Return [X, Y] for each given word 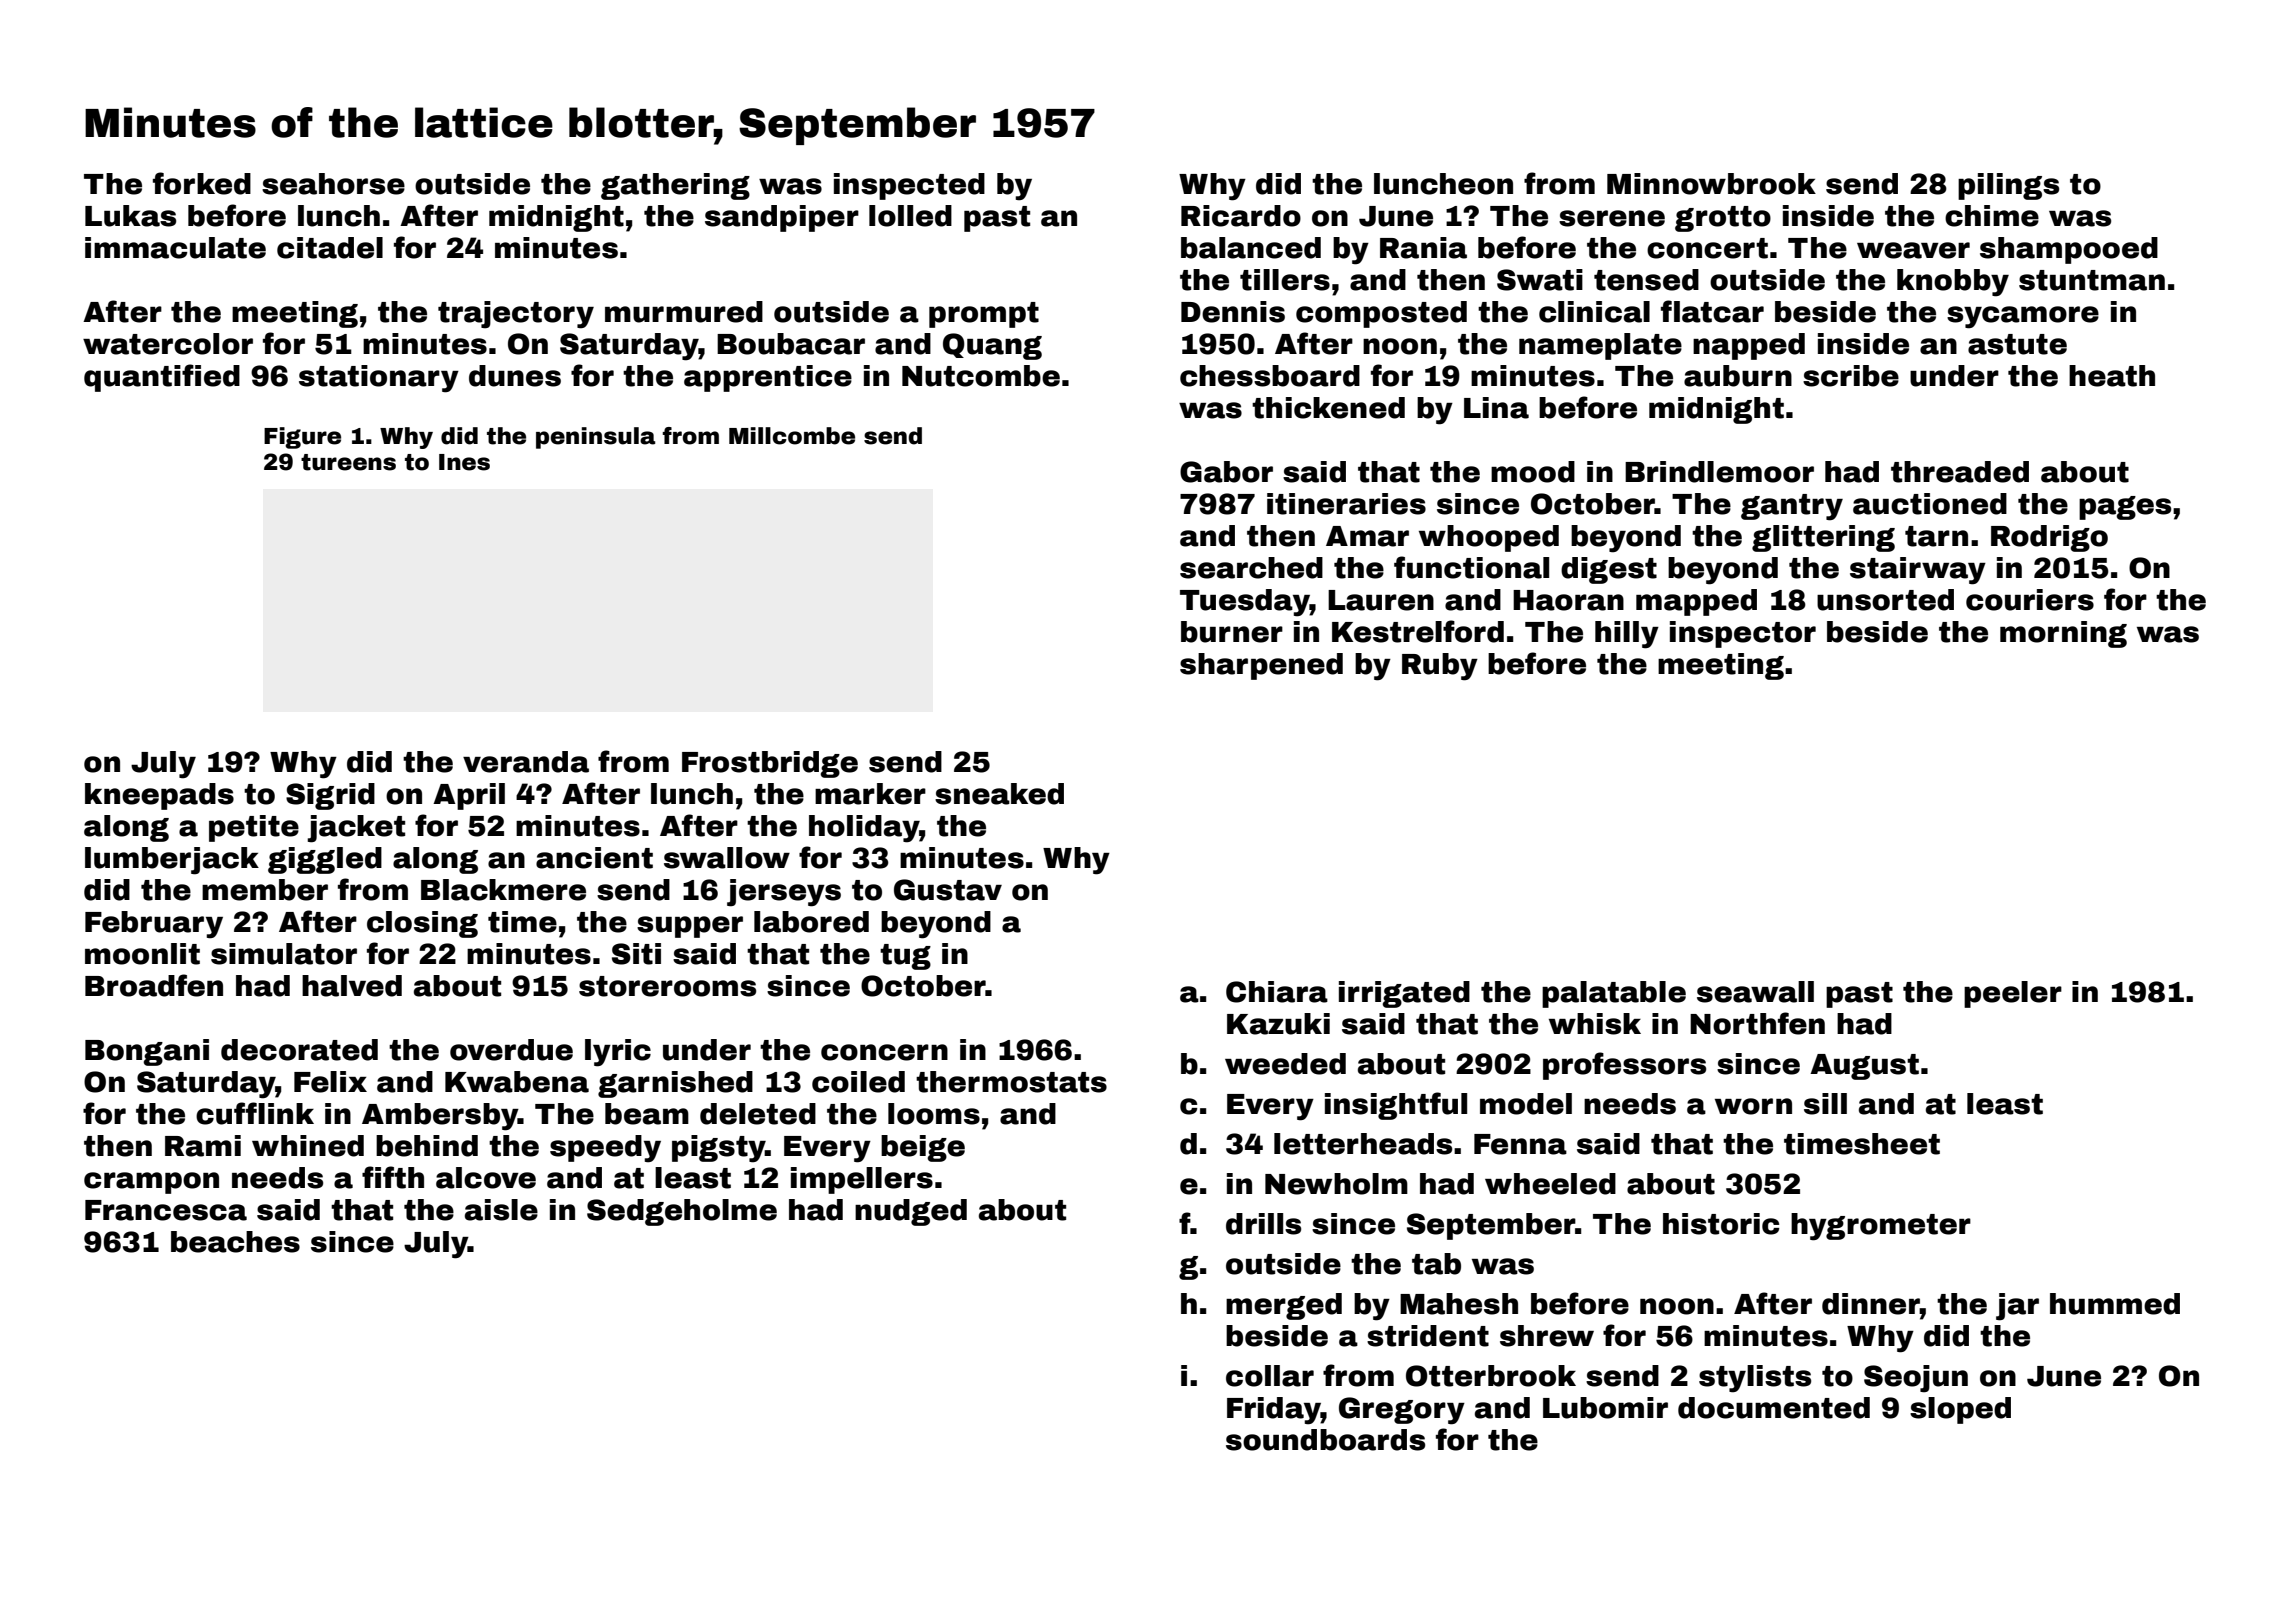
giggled [325, 860]
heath [2112, 376]
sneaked [999, 794]
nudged [911, 1212]
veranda [526, 762]
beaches [235, 1242]
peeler [2013, 994]
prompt [984, 315]
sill [1825, 1104]
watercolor [168, 344]
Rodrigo [2049, 538]
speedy [605, 1149]
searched [1251, 568]
